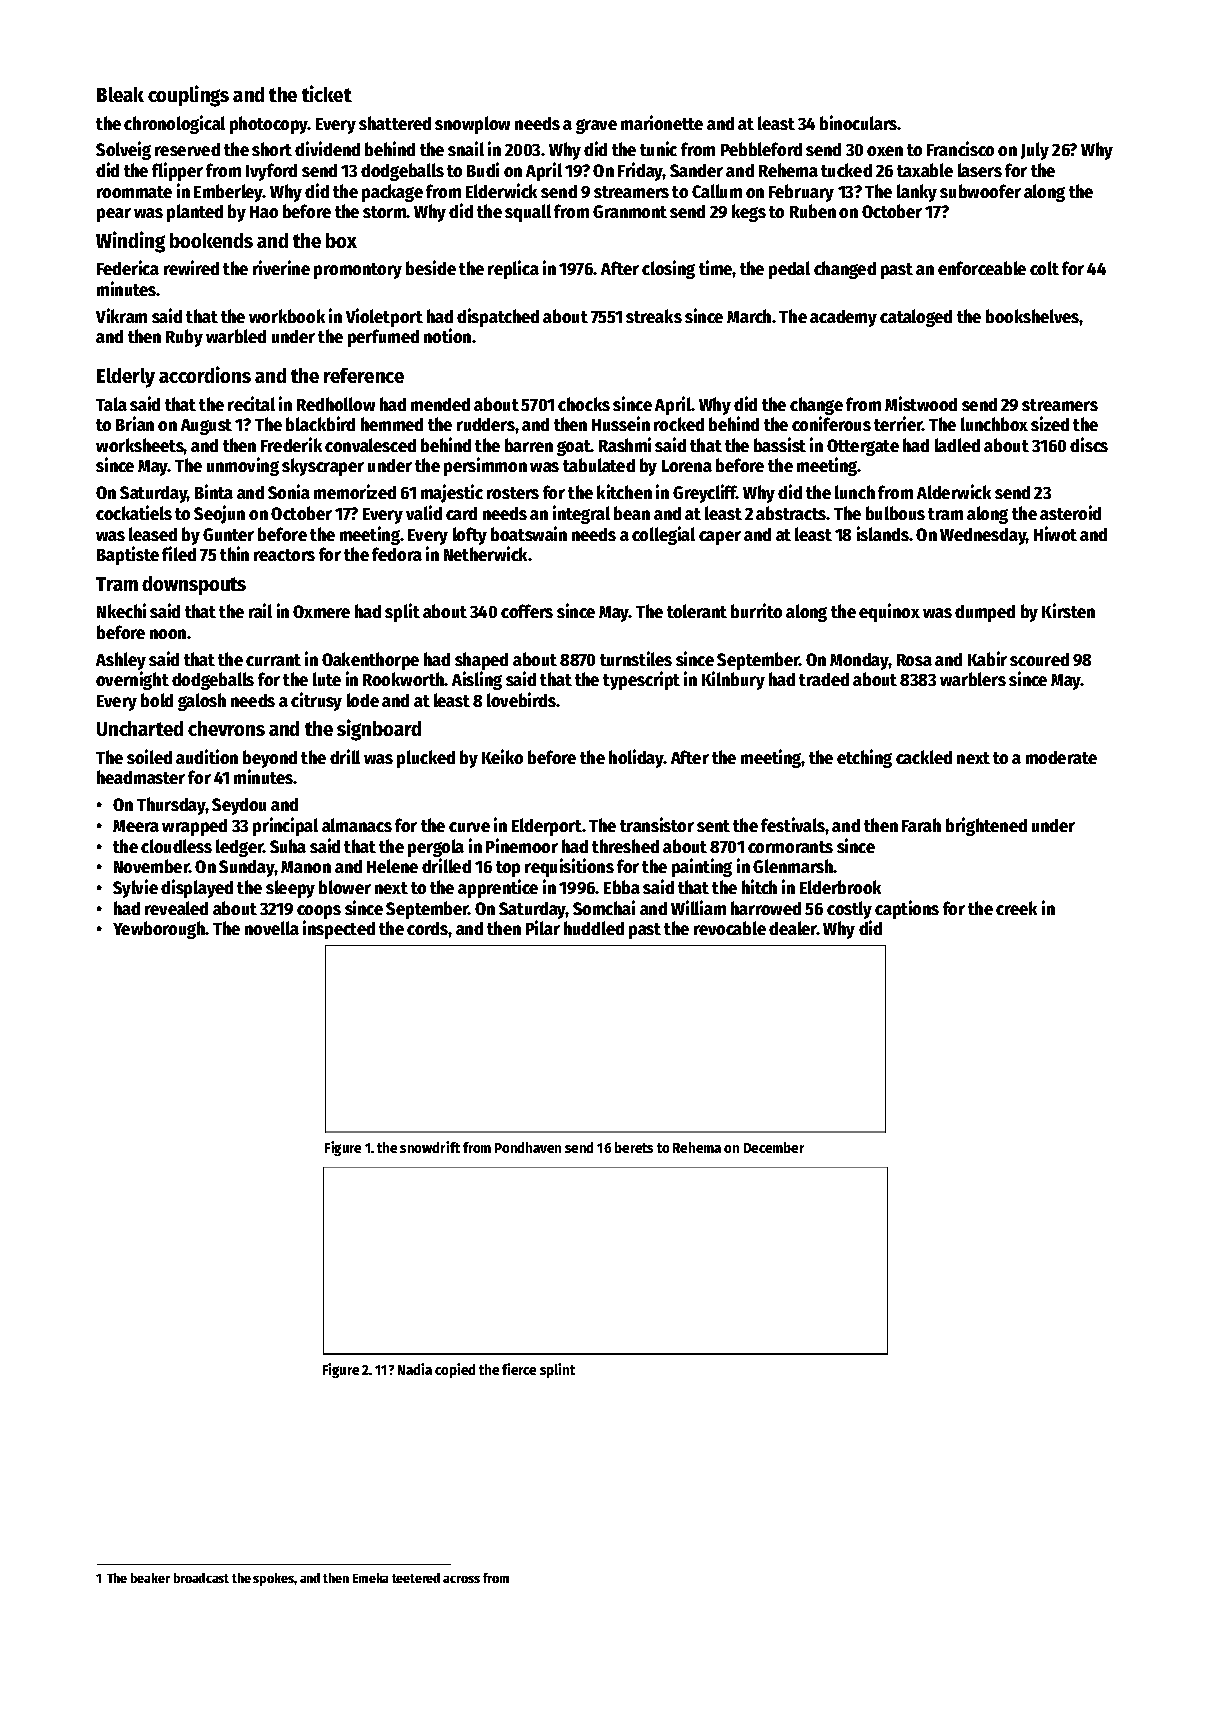  I want to click on snowplow, so click(472, 125).
